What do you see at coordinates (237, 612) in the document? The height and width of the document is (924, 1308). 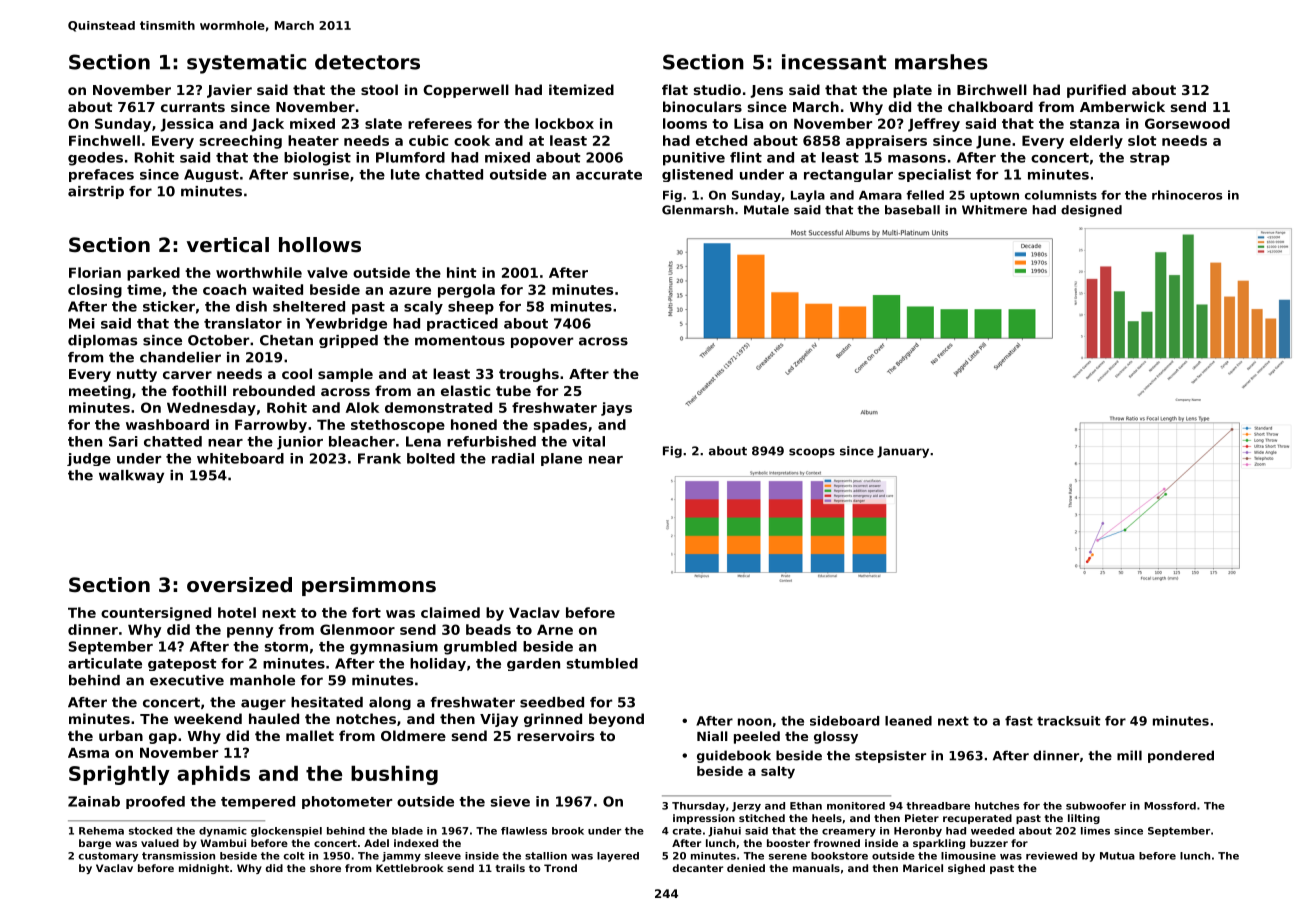 I see `hotel` at bounding box center [237, 612].
